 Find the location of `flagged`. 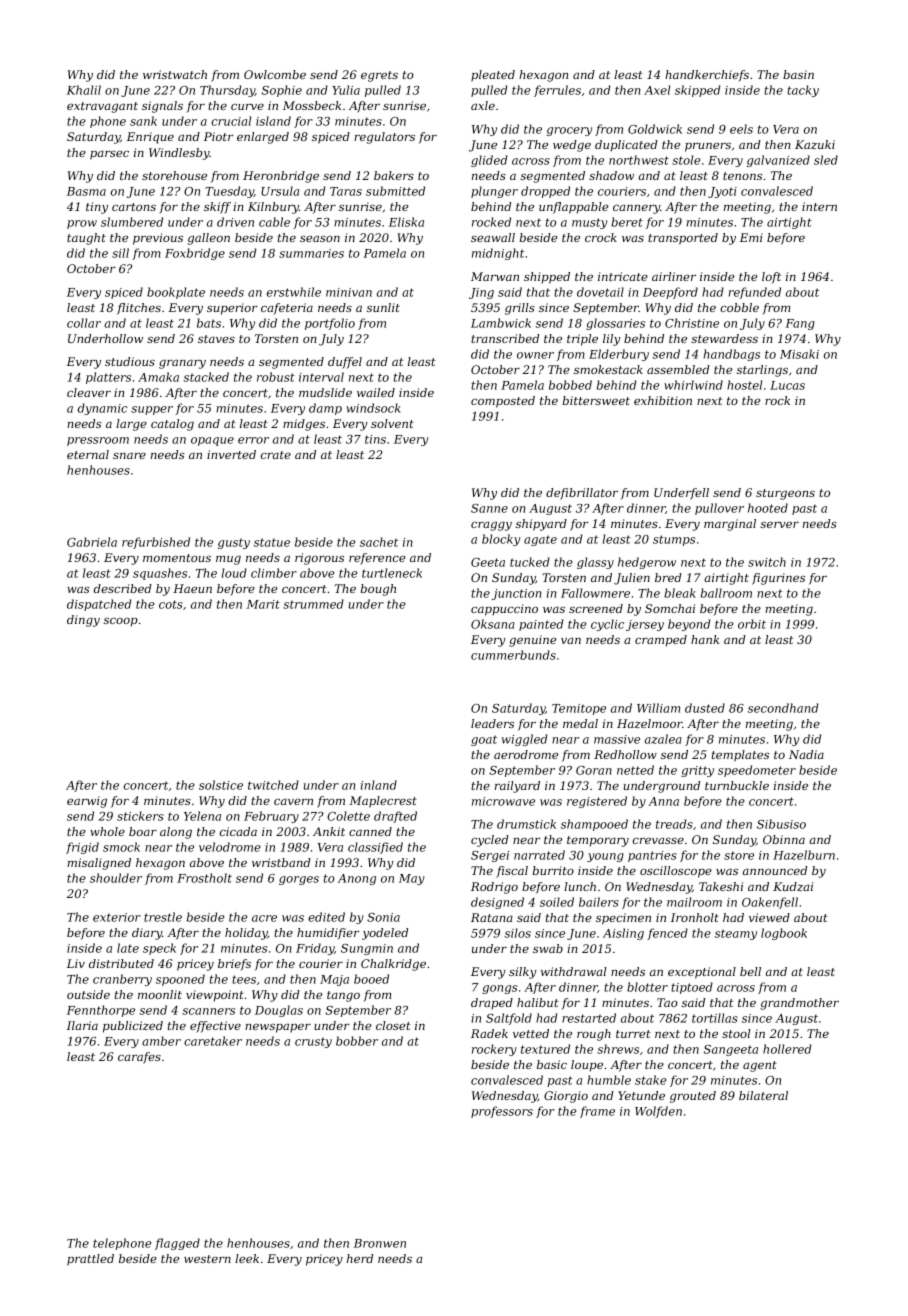

flagged is located at coordinates (177, 1244).
